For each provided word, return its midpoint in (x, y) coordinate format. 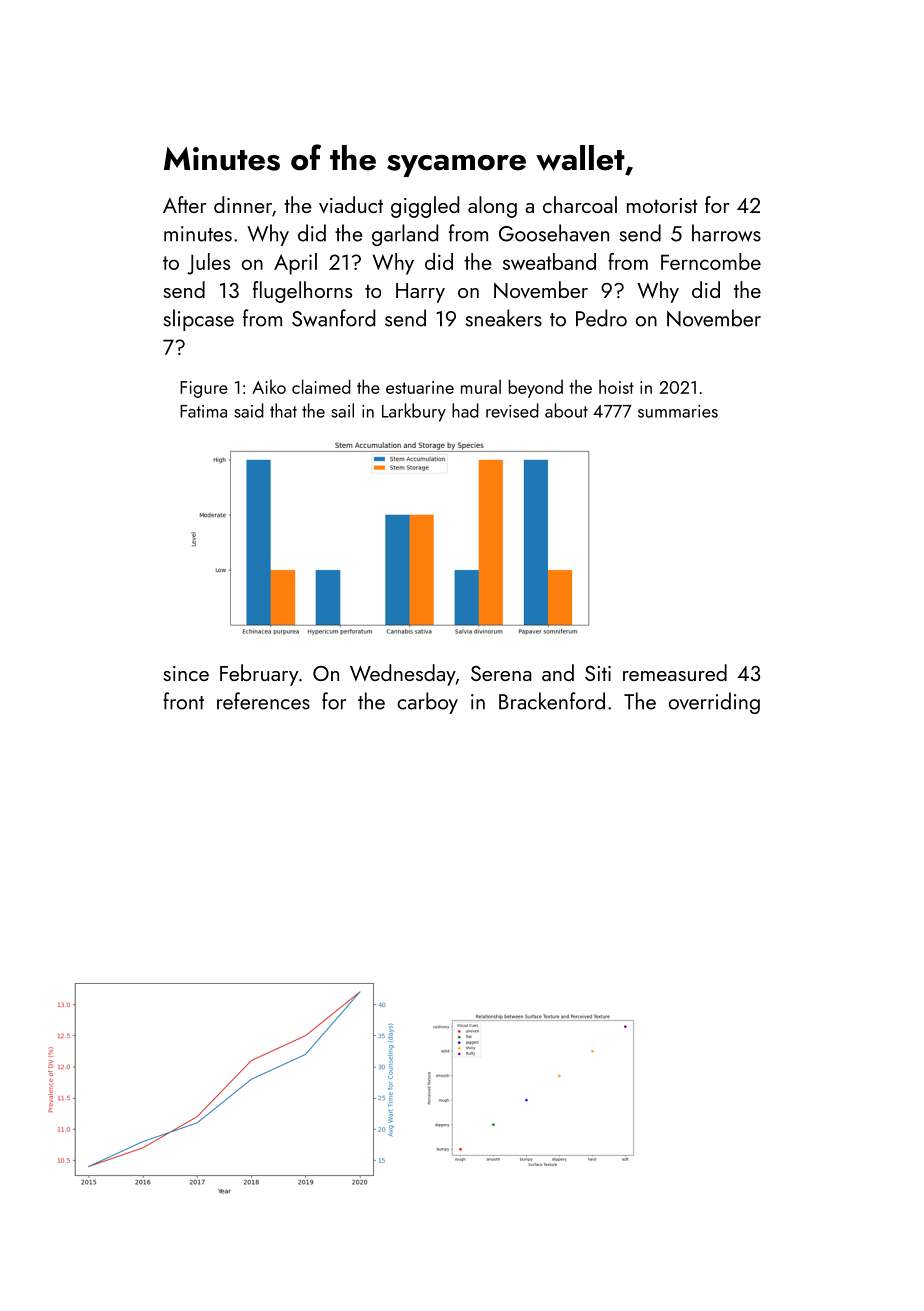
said (249, 410)
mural (481, 387)
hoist (616, 387)
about (566, 410)
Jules (208, 264)
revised (512, 410)
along (492, 207)
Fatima (203, 411)
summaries (678, 411)
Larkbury (414, 412)
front (183, 701)
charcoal (580, 204)
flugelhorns (302, 292)
